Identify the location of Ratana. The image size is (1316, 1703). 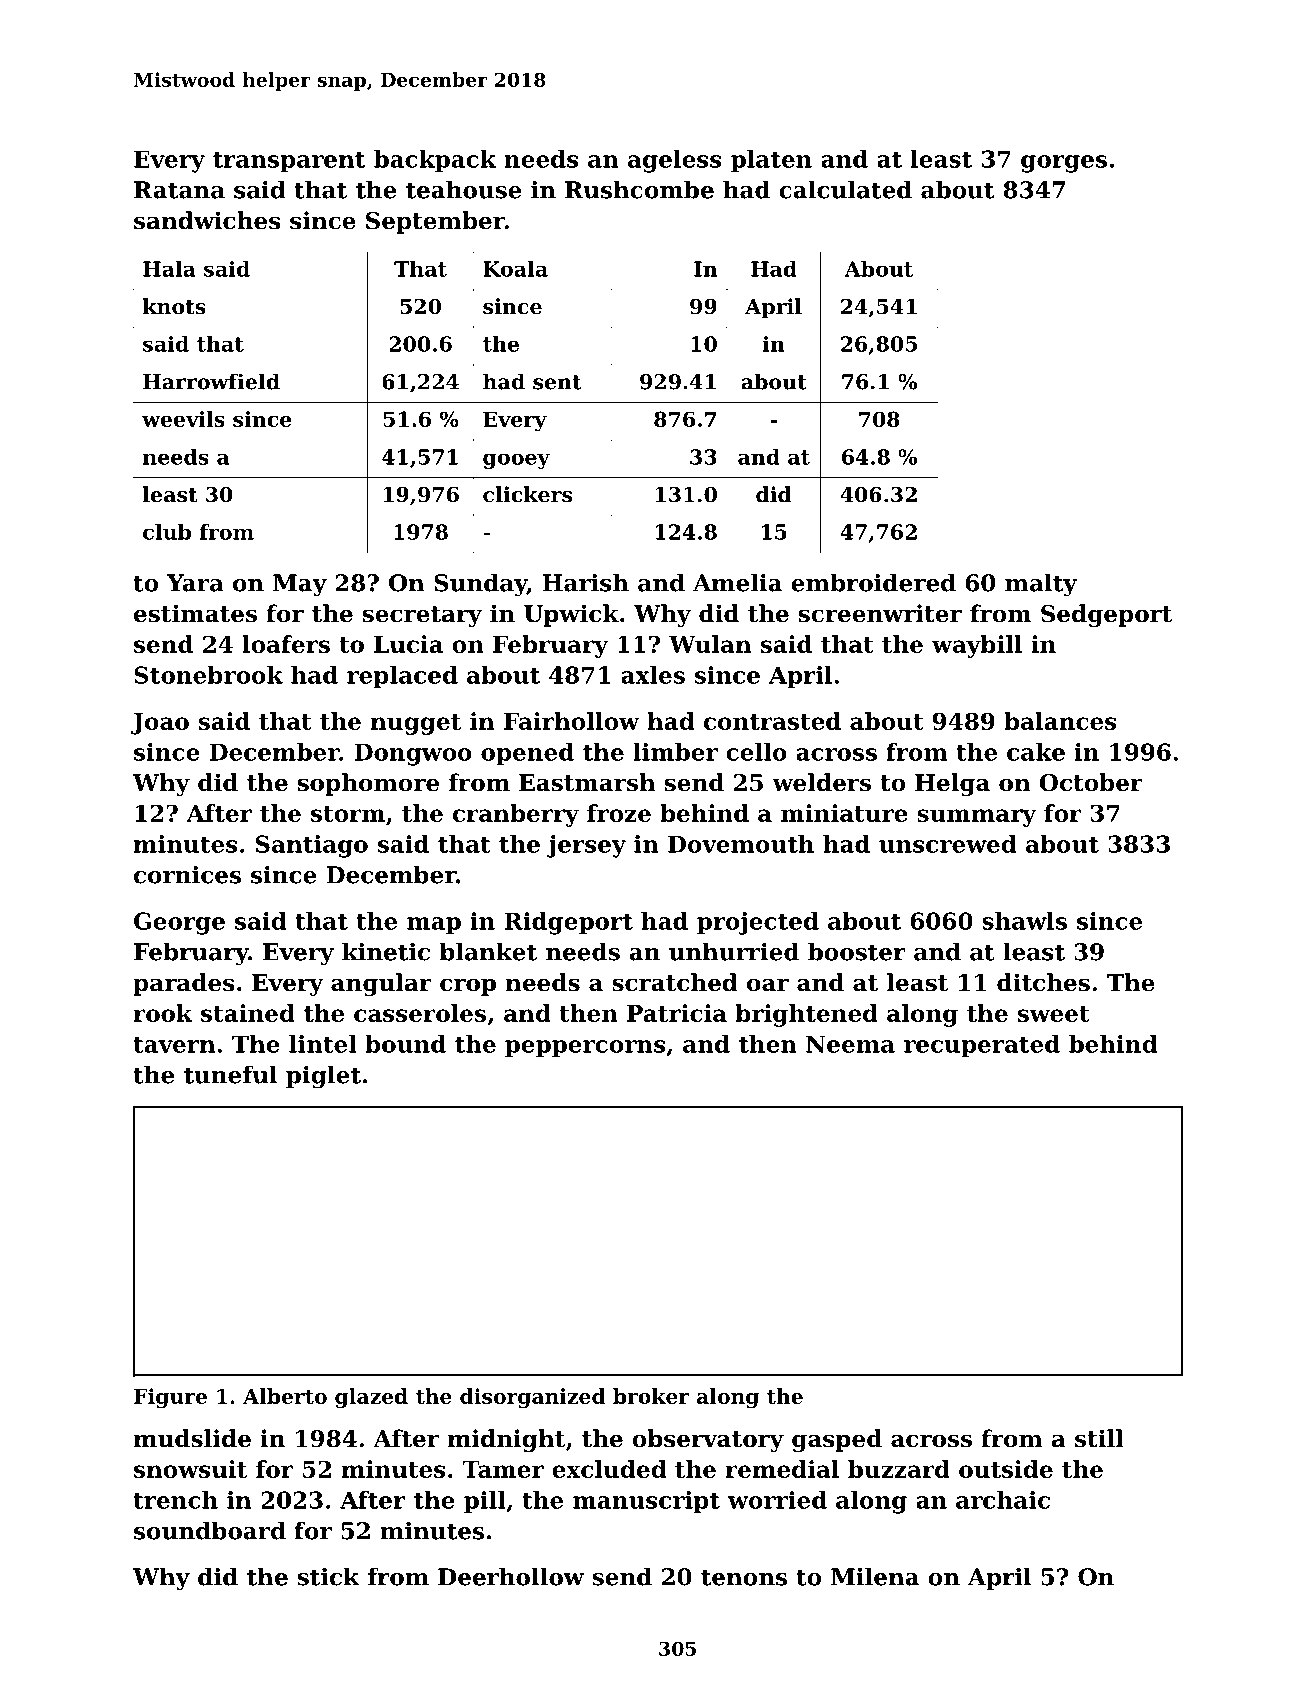
(179, 190).
